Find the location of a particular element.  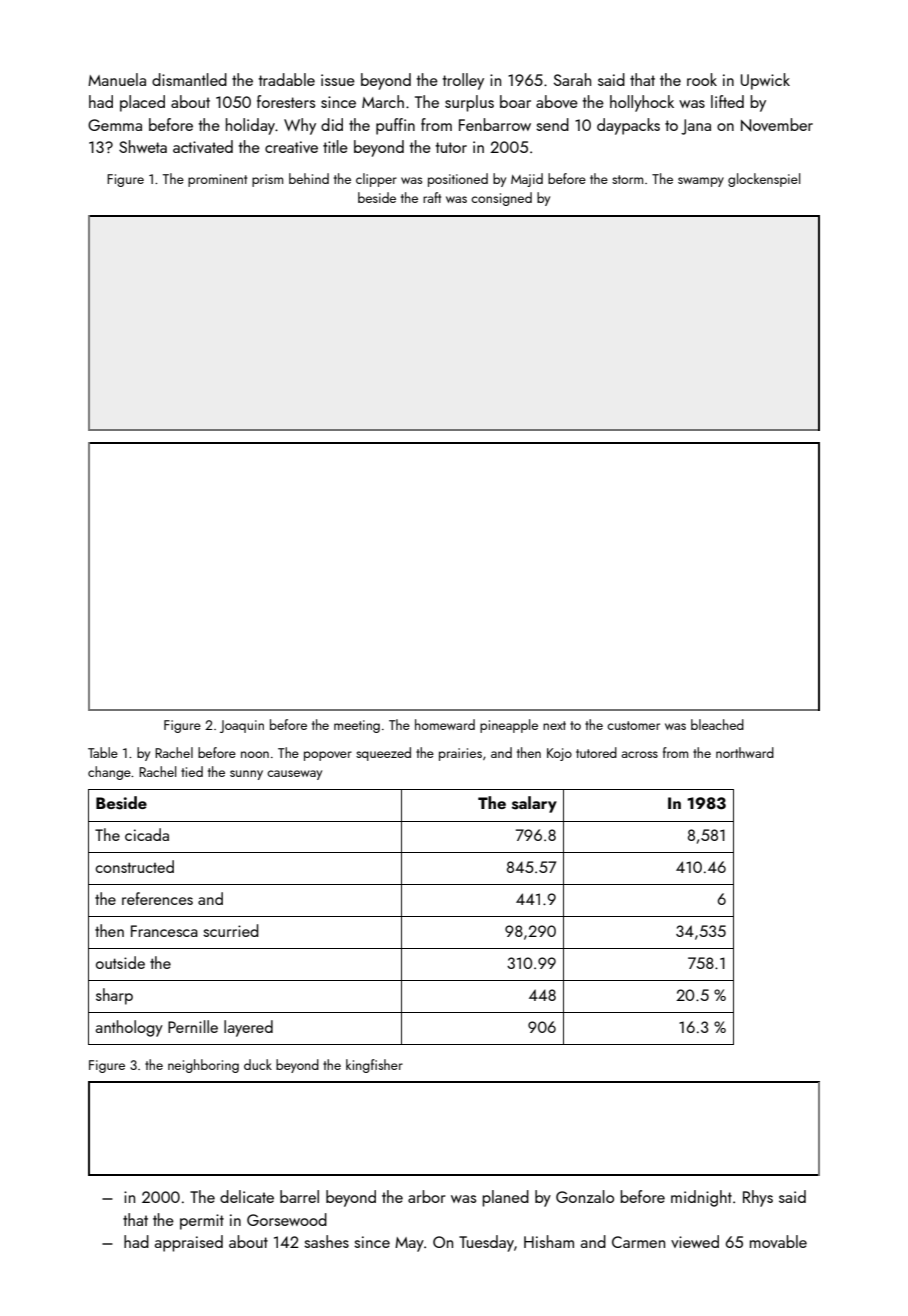

sashes is located at coordinates (326, 1241).
